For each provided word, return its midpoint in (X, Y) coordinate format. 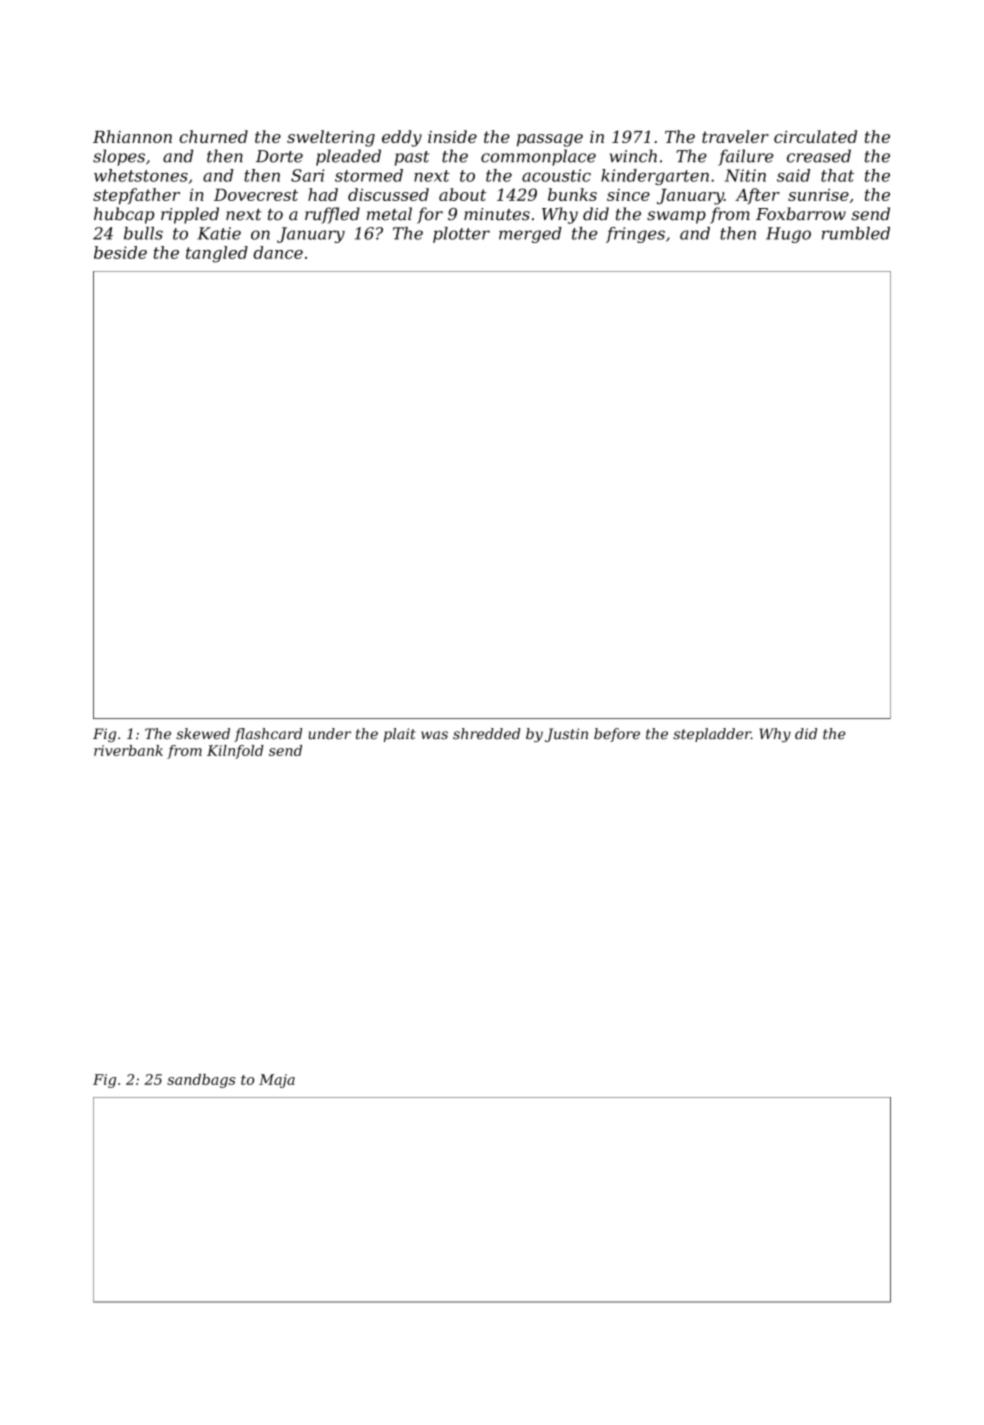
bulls (143, 233)
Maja (277, 1081)
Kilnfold (235, 752)
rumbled (856, 233)
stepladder (712, 735)
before (617, 735)
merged (530, 235)
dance (278, 252)
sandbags (201, 1081)
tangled (217, 254)
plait (400, 735)
